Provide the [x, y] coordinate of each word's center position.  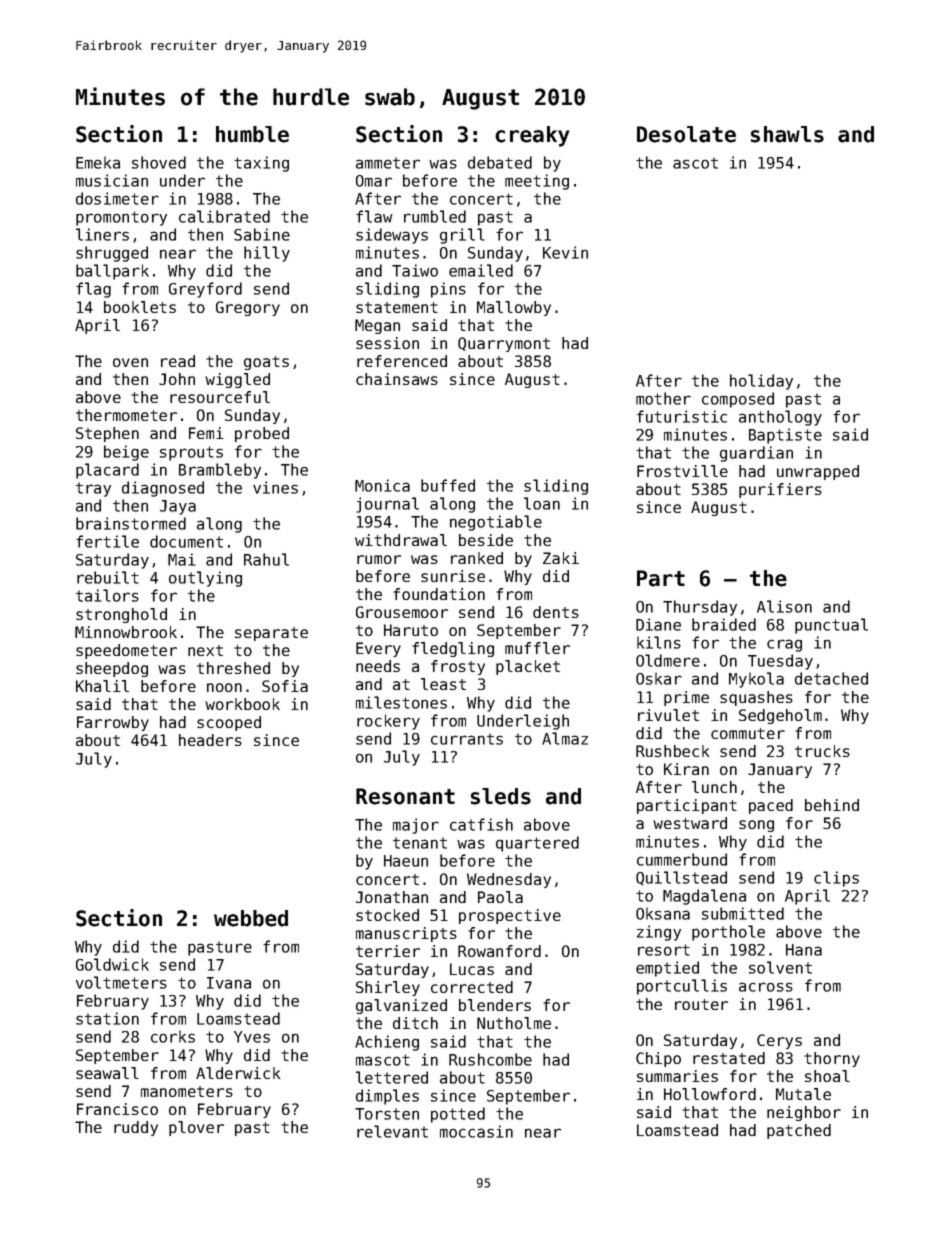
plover [196, 1128]
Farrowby [113, 723]
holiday [761, 382]
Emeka [98, 162]
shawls [787, 134]
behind [832, 805]
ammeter [388, 163]
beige [126, 453]
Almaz [565, 738]
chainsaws [397, 379]
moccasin [476, 1131]
